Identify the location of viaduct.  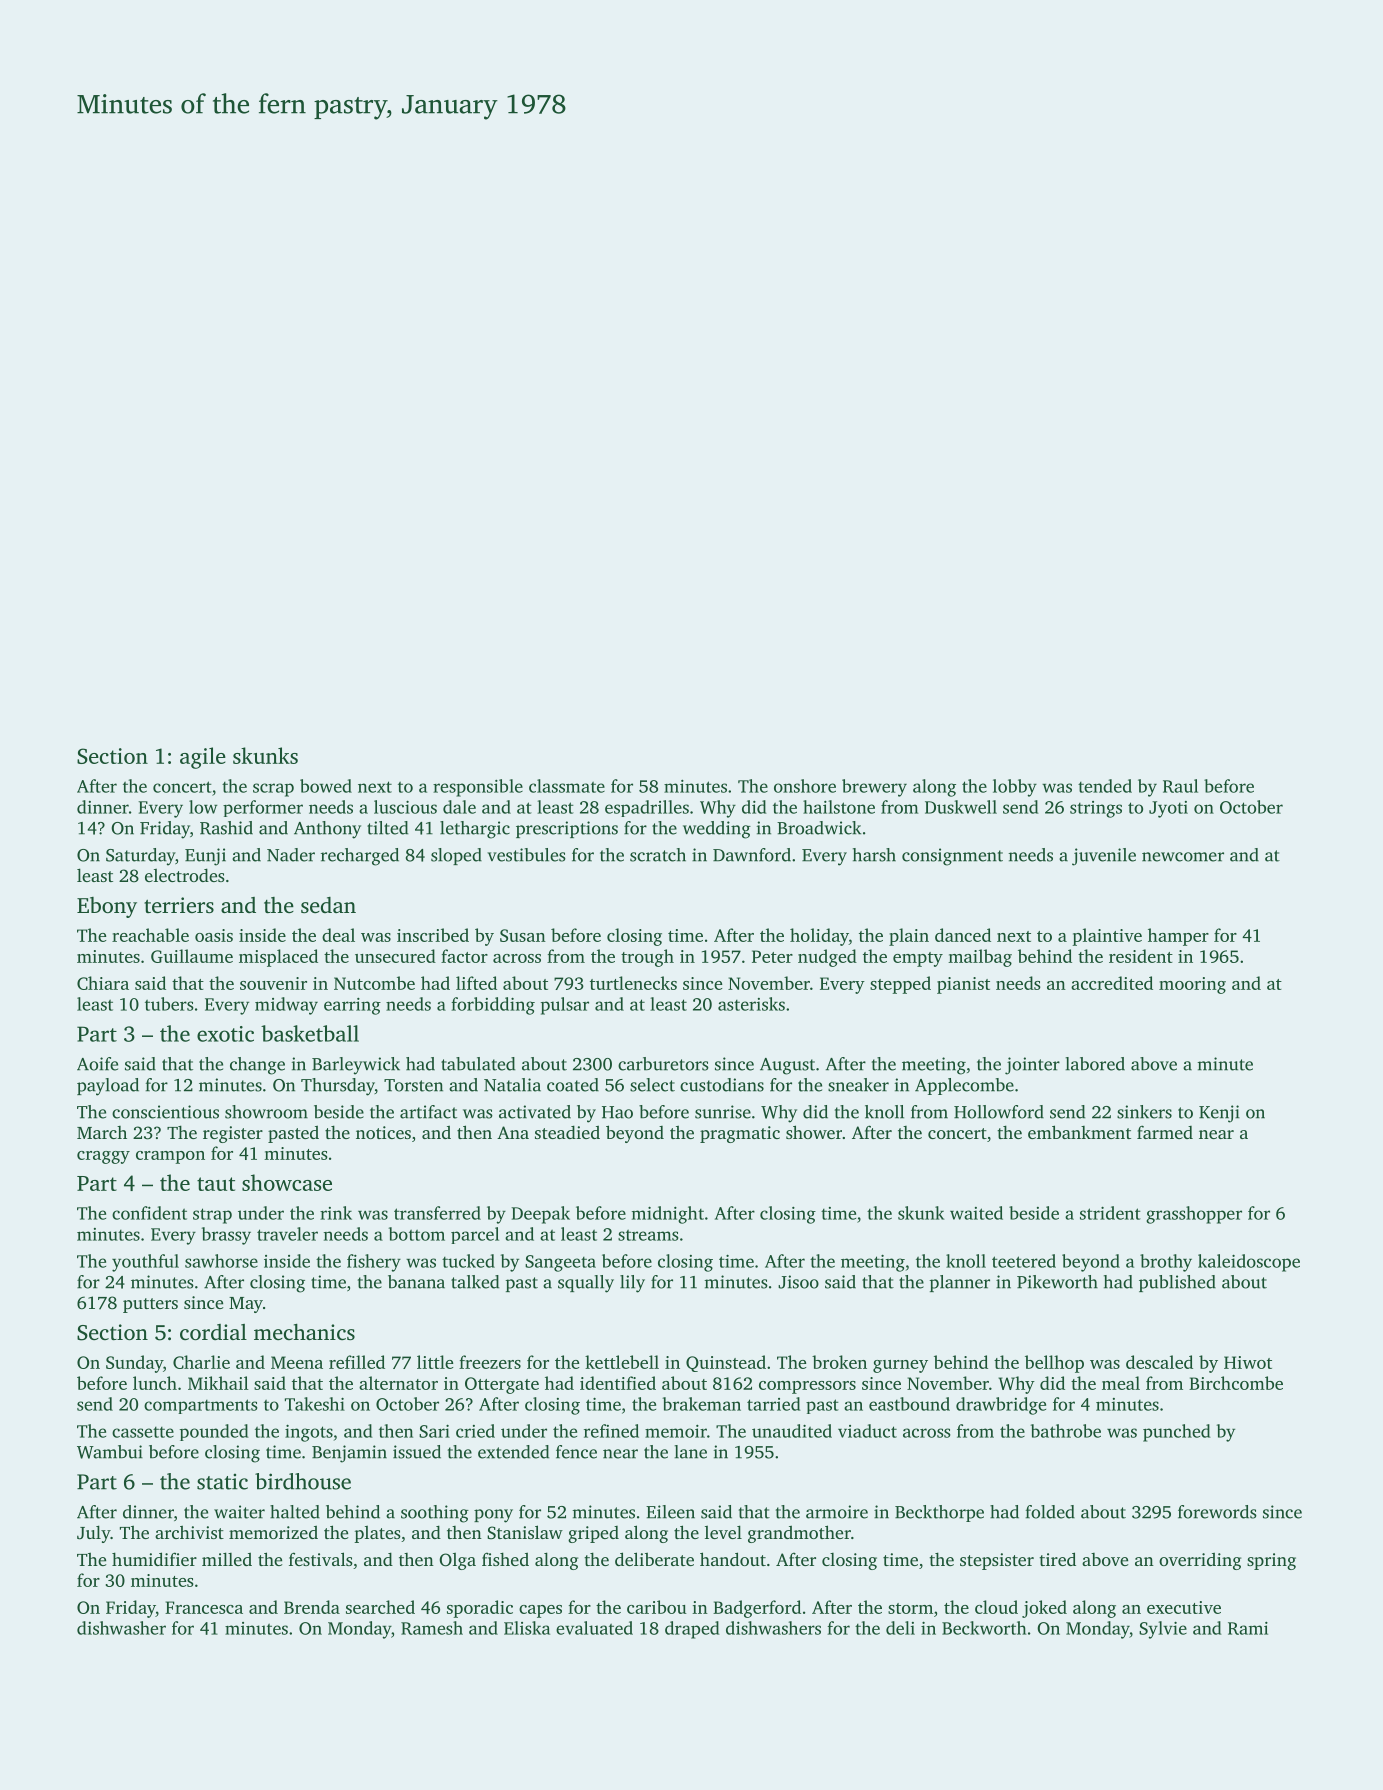
(867, 1431).
